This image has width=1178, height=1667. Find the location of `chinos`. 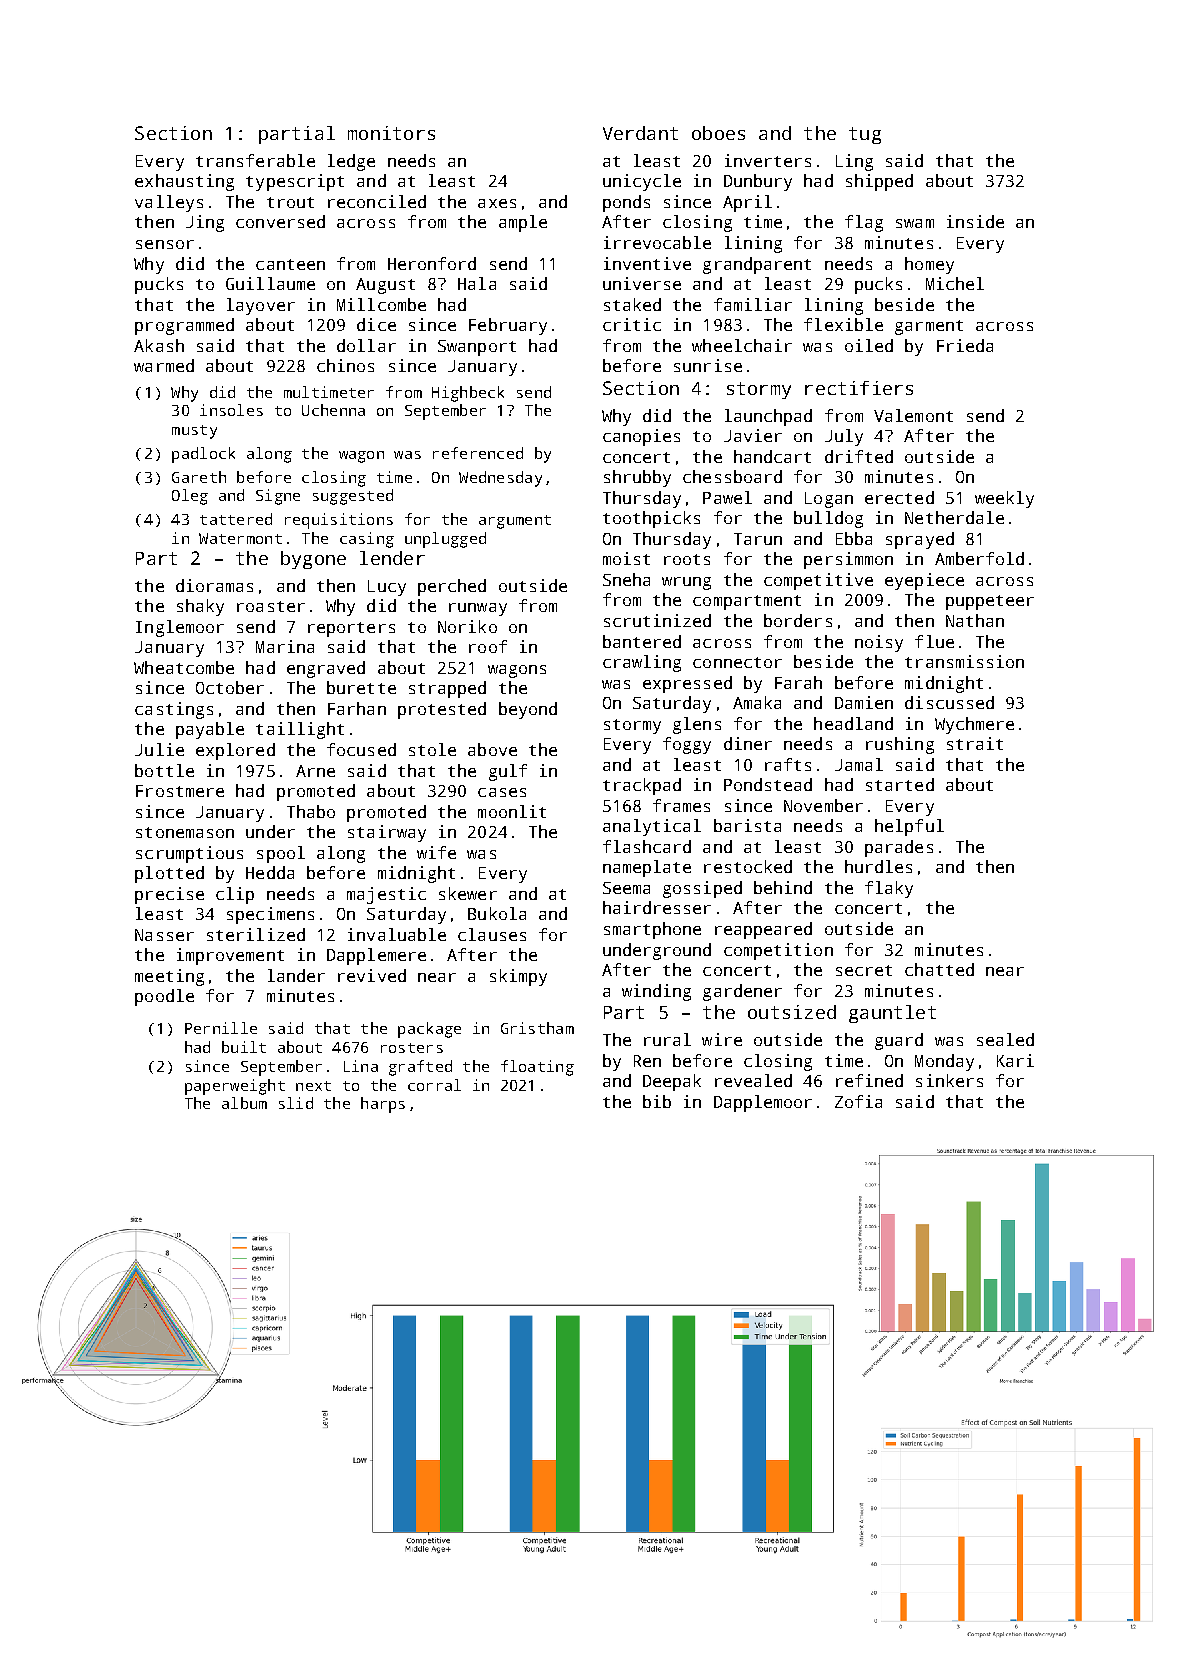

chinos is located at coordinates (345, 365).
